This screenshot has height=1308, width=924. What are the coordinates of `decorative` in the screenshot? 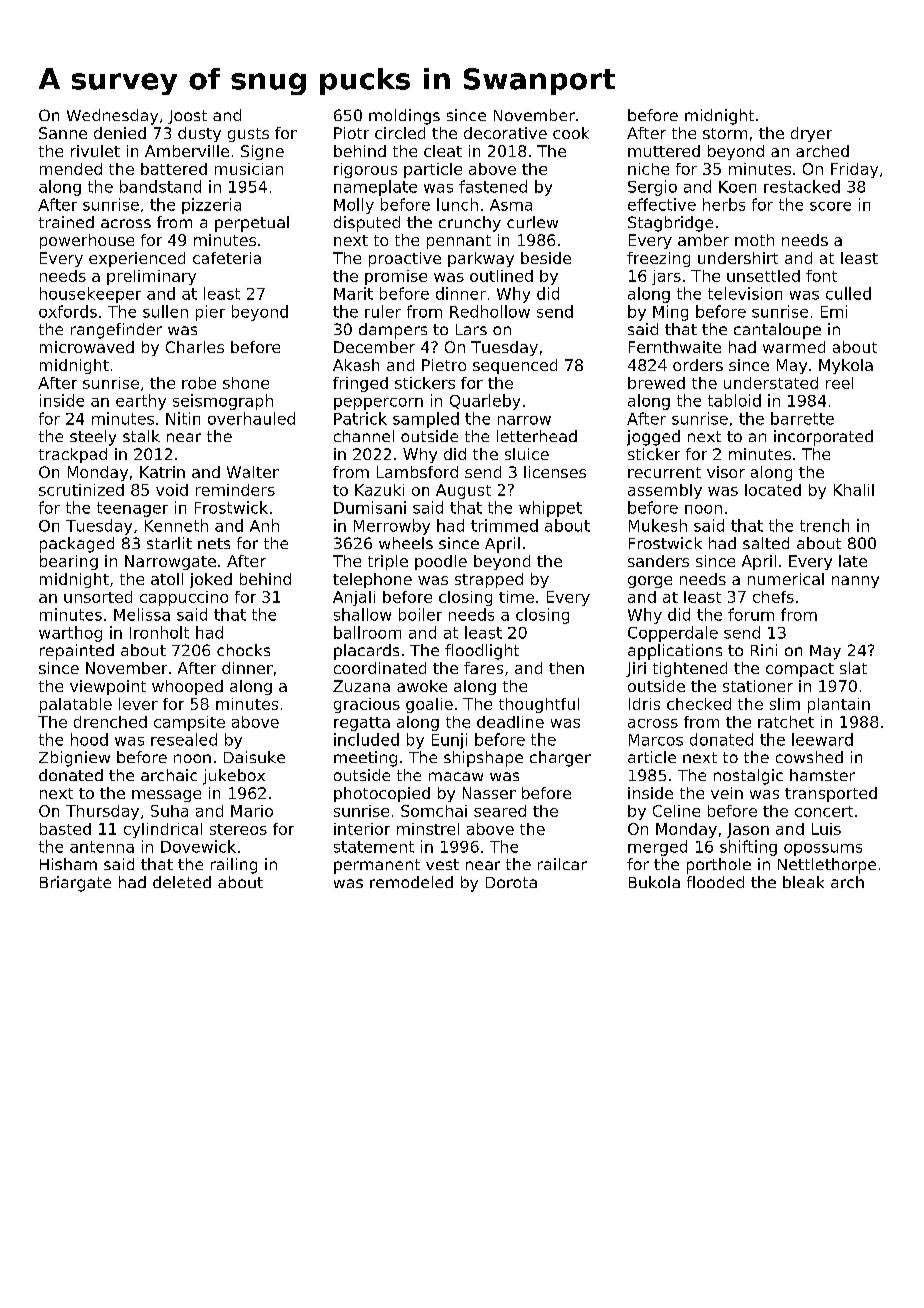 It's located at (505, 133).
